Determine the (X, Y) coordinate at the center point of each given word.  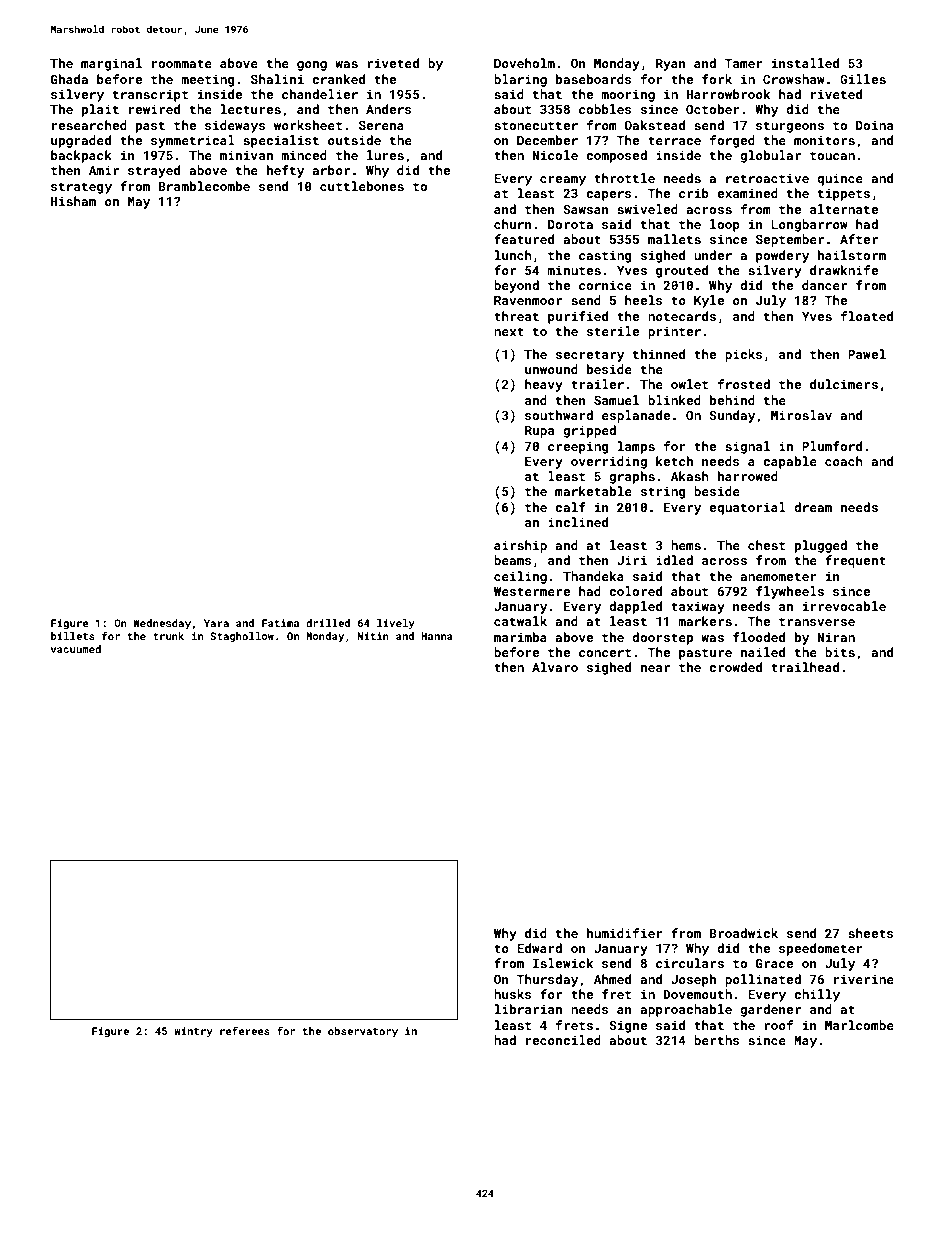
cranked (338, 79)
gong (312, 66)
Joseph (693, 980)
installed (805, 63)
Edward (539, 948)
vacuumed (76, 649)
